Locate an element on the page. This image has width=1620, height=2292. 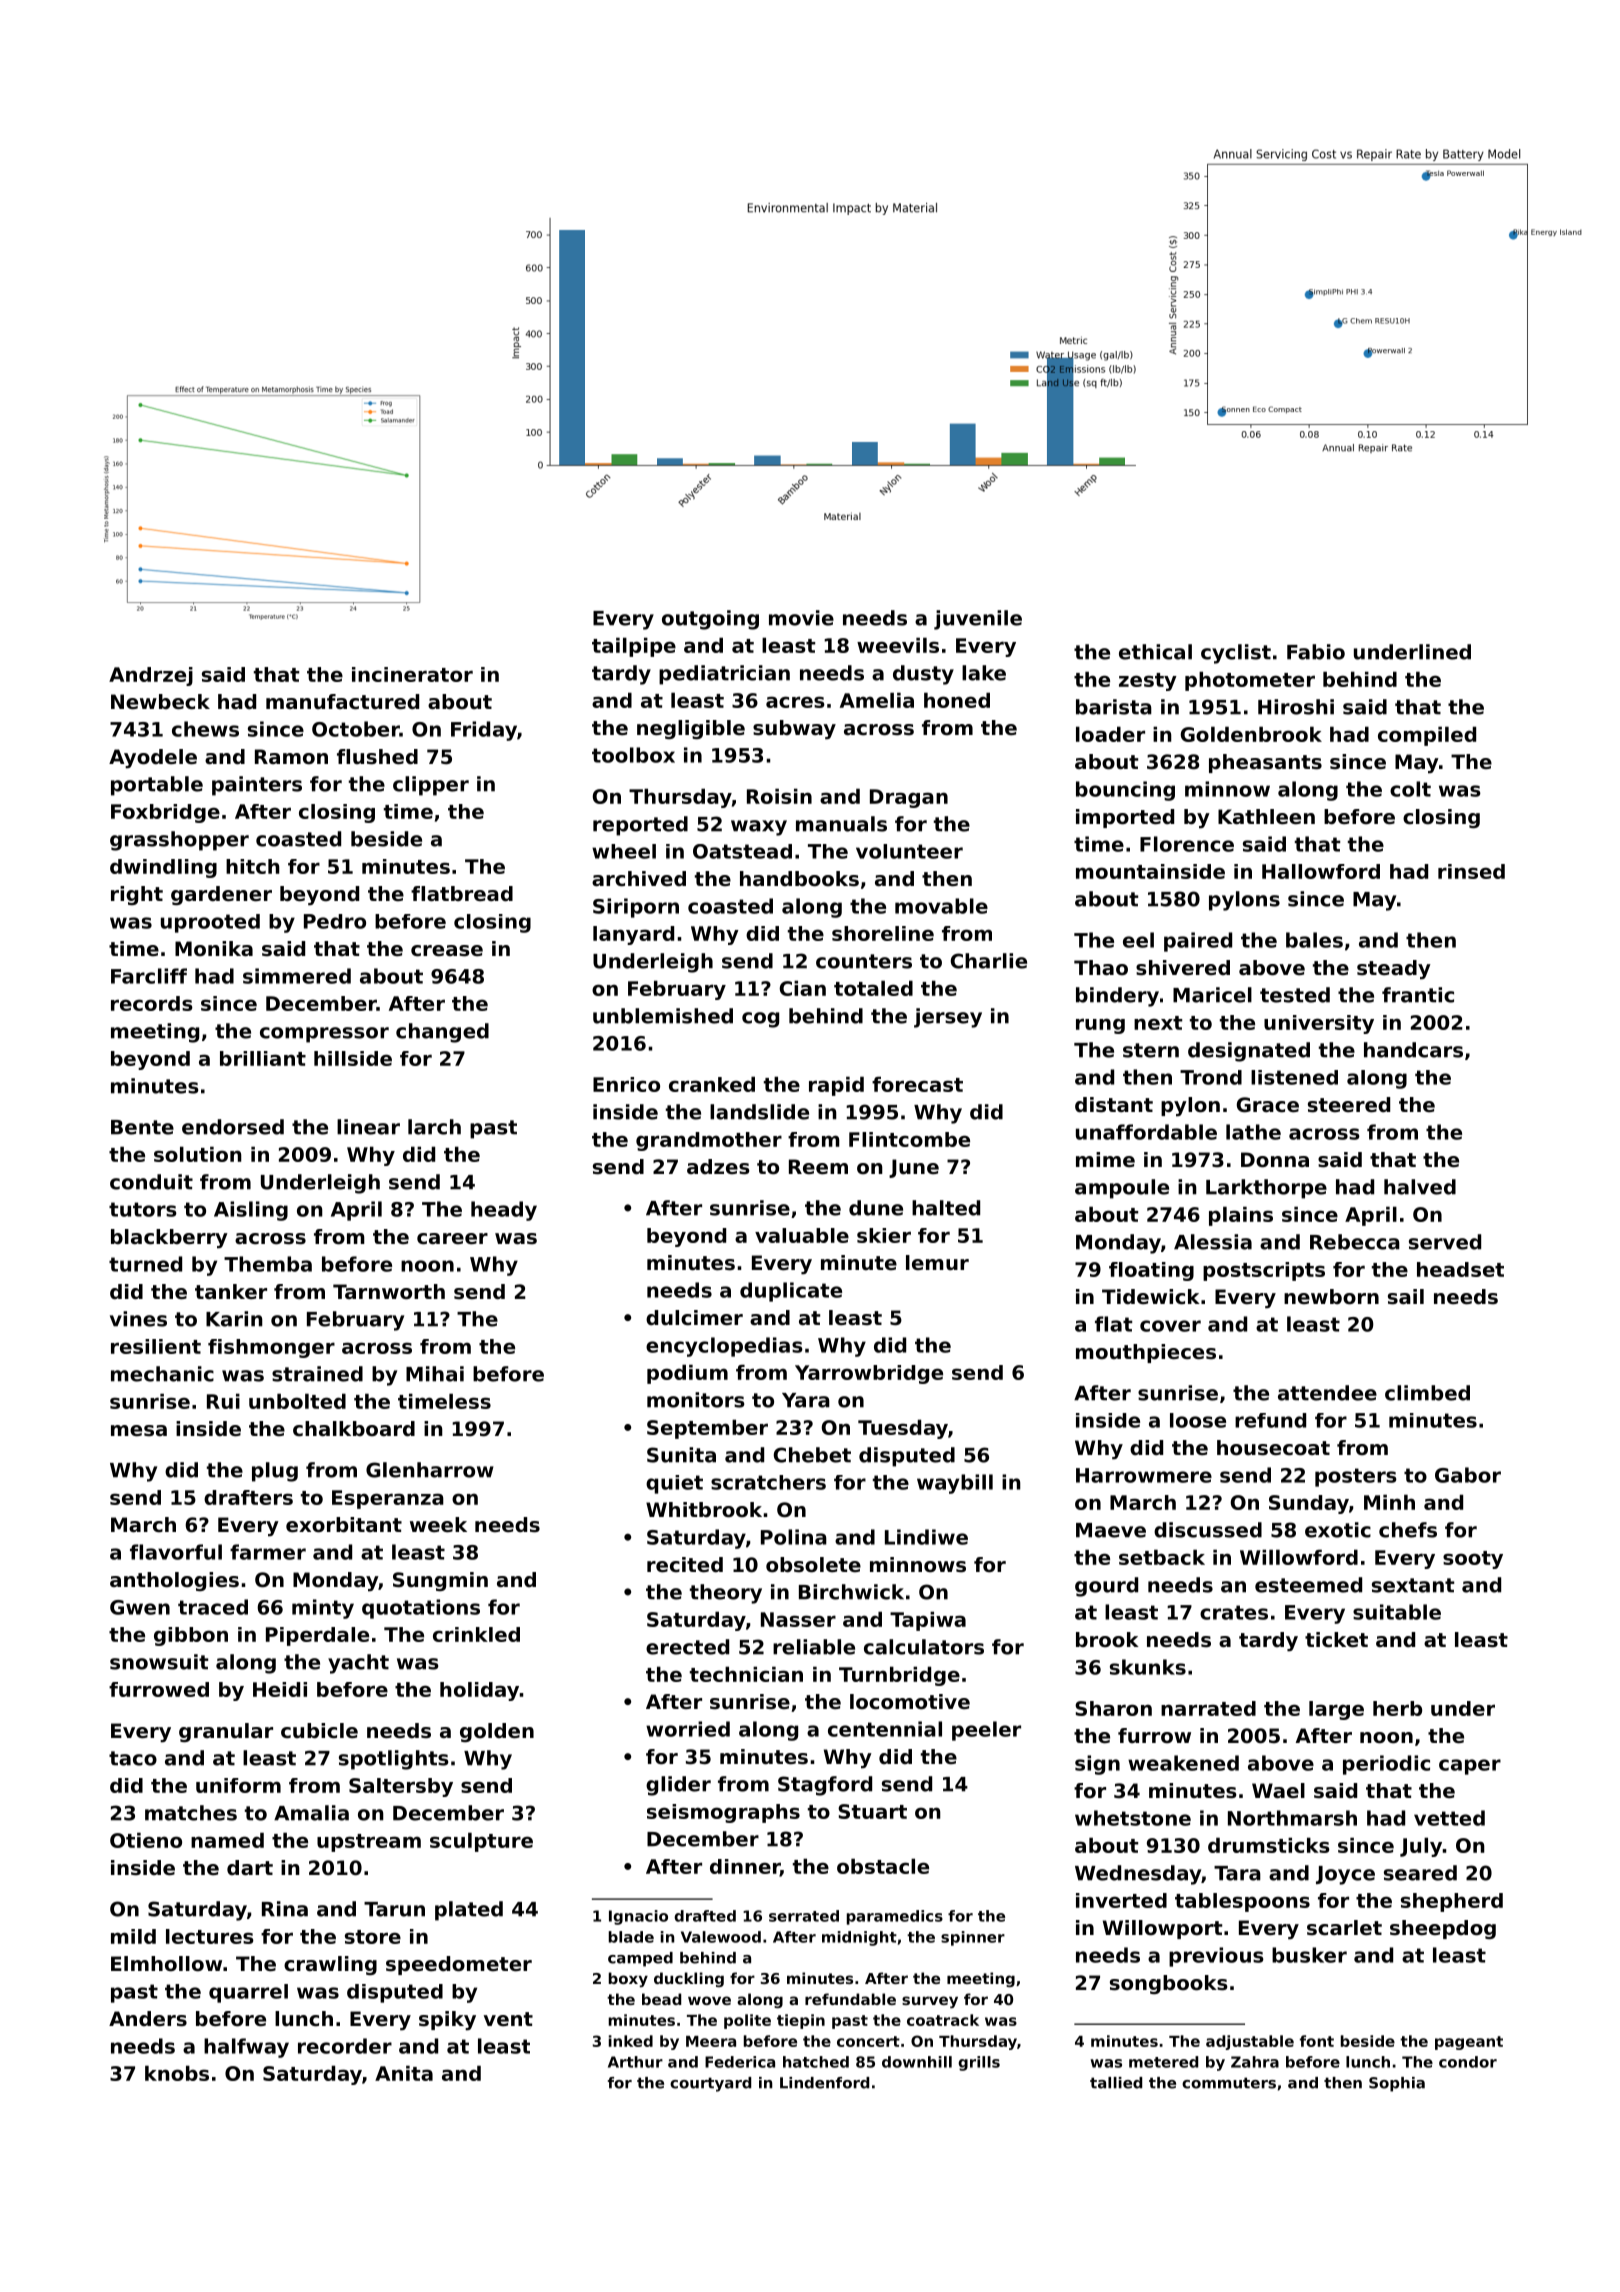
juvenile is located at coordinates (978, 620).
